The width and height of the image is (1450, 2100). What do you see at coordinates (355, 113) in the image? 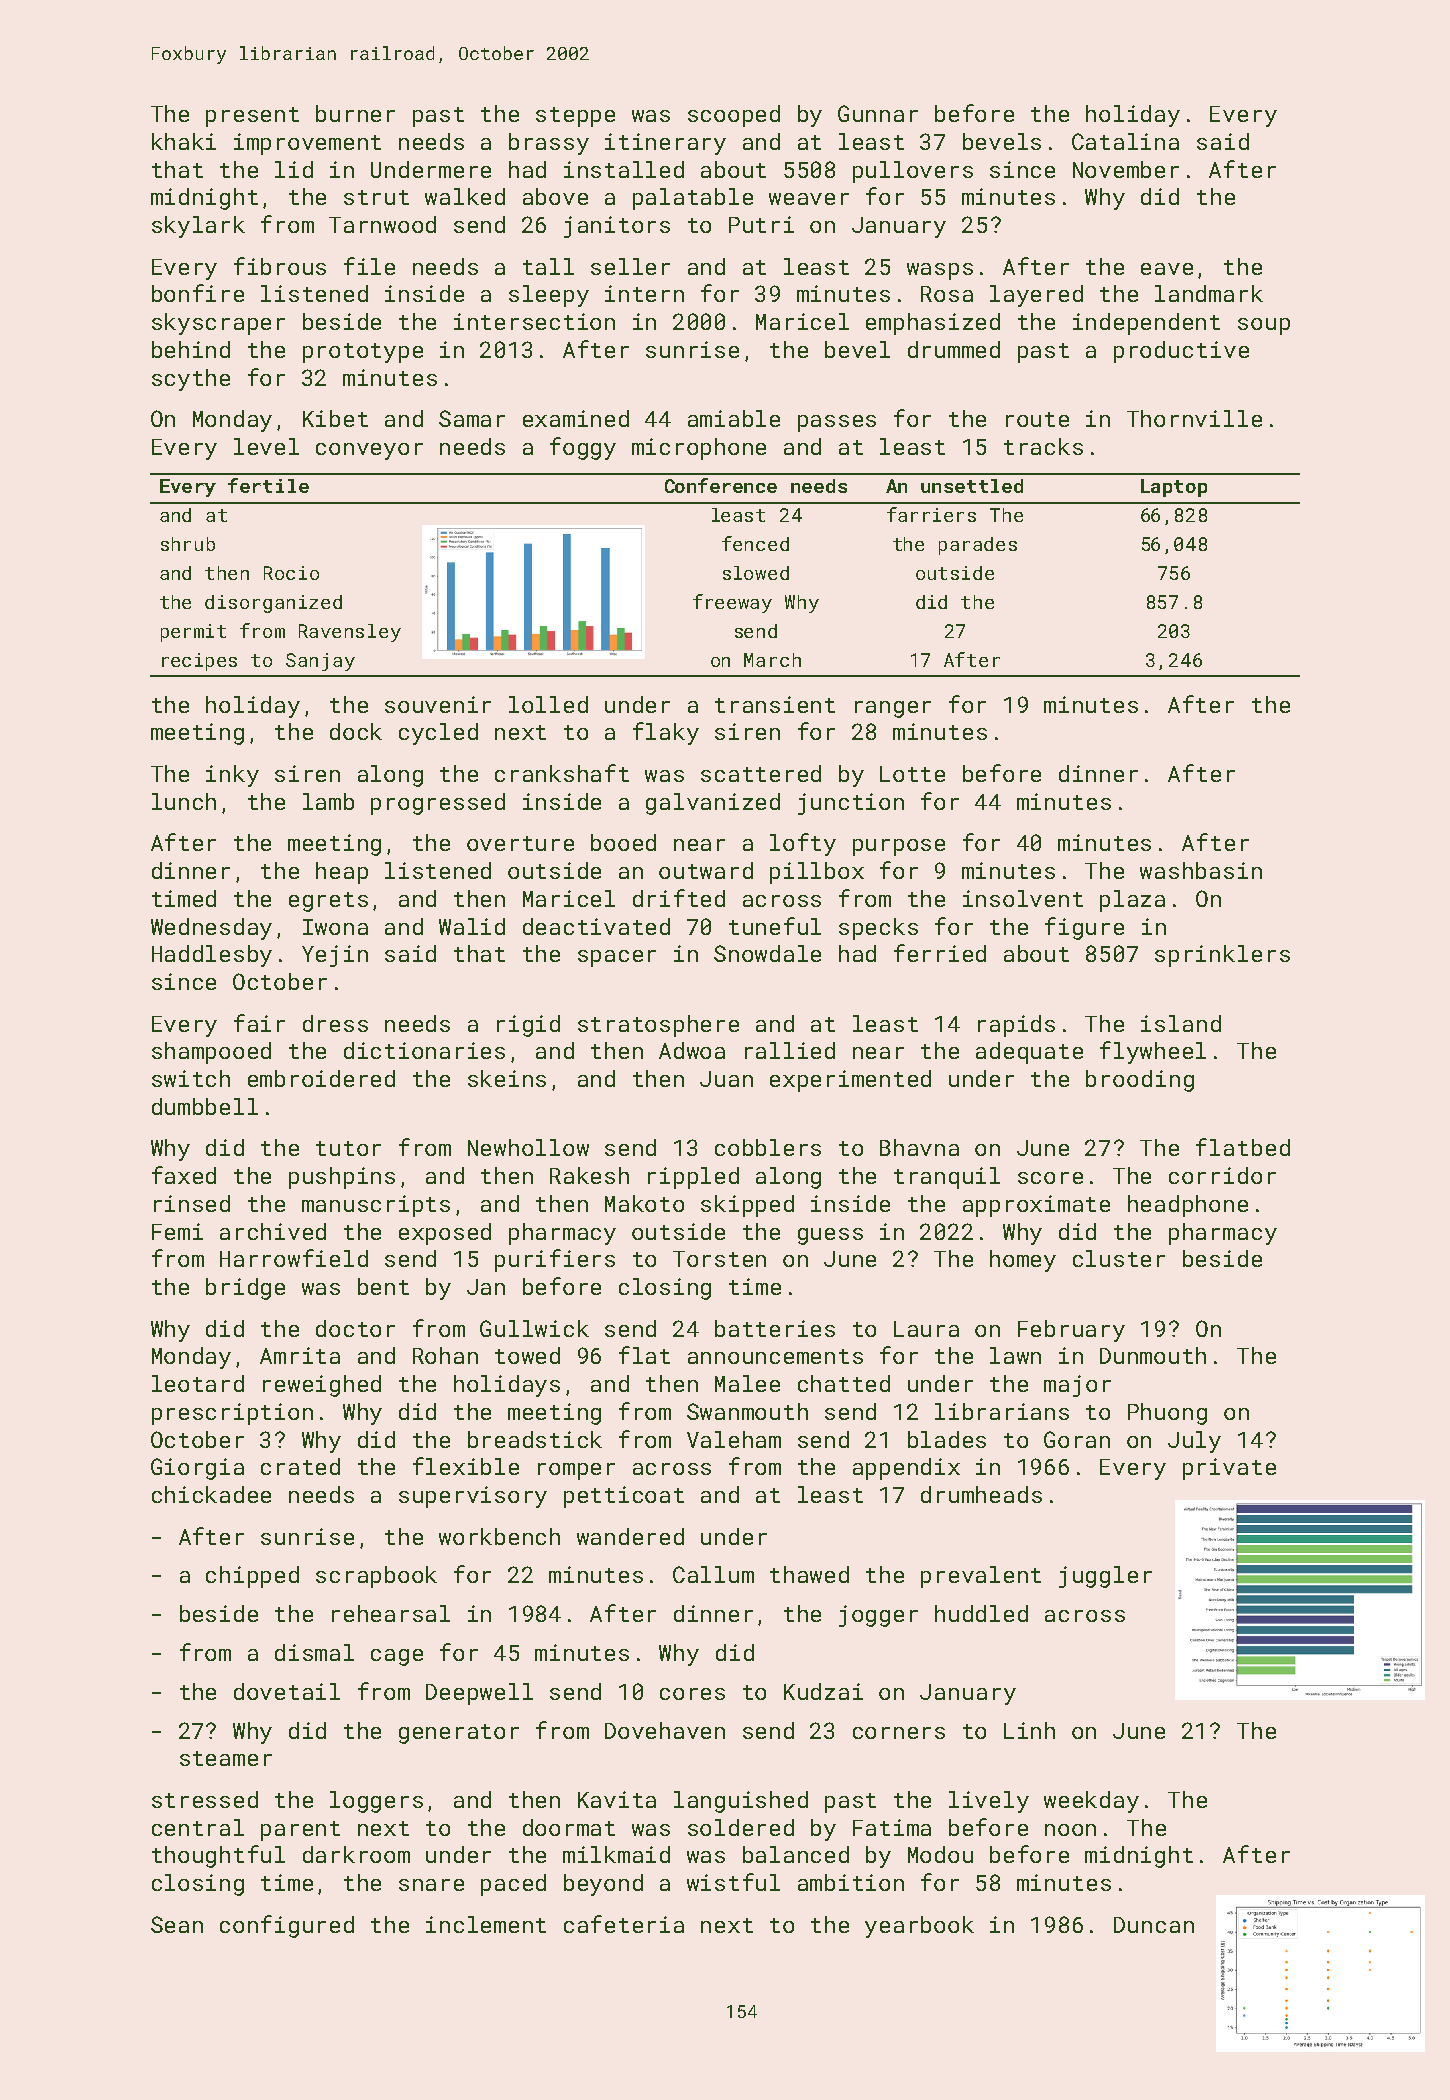
I see `burner` at bounding box center [355, 113].
